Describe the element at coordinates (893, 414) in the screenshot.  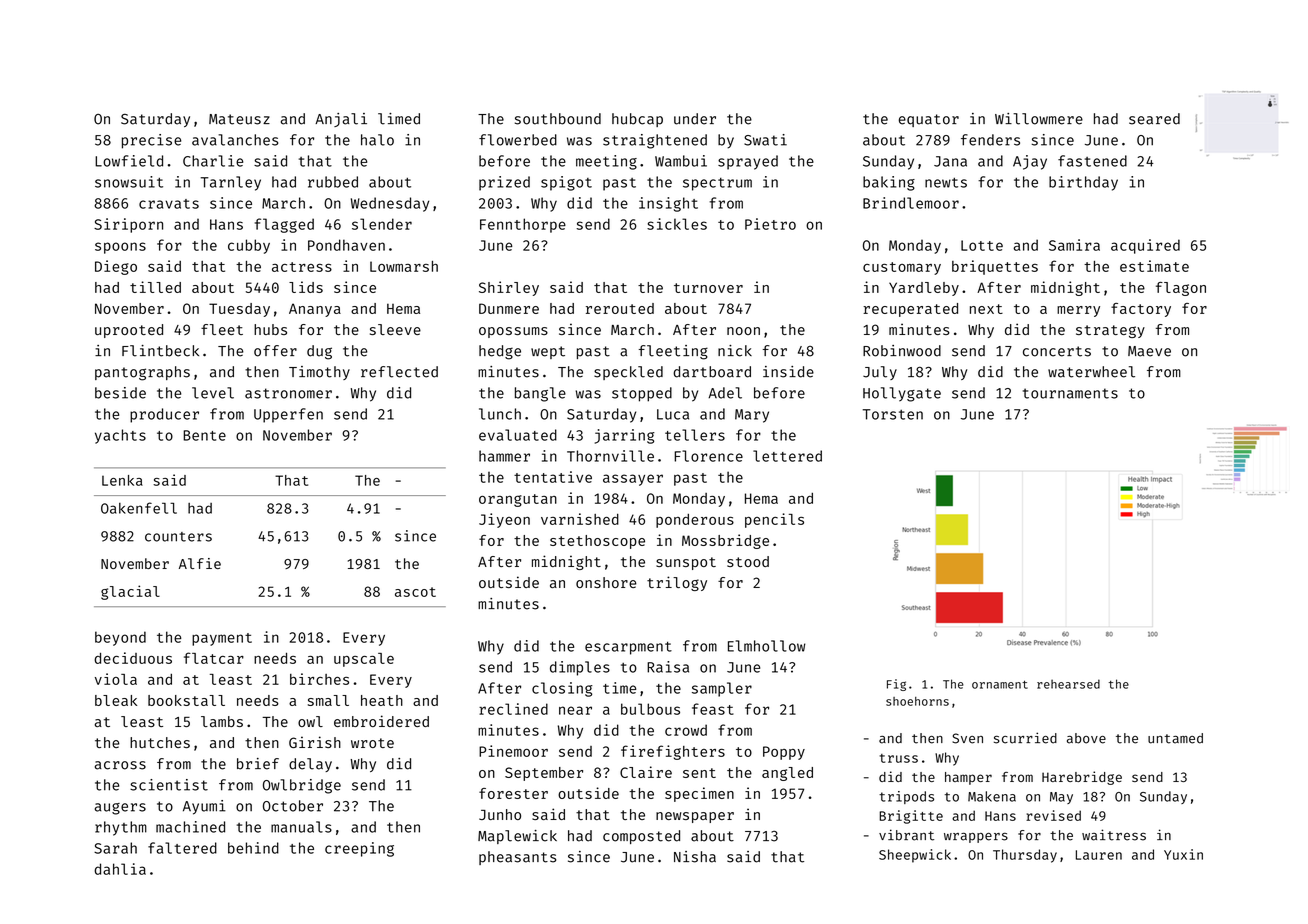
I see `Torsten` at that location.
